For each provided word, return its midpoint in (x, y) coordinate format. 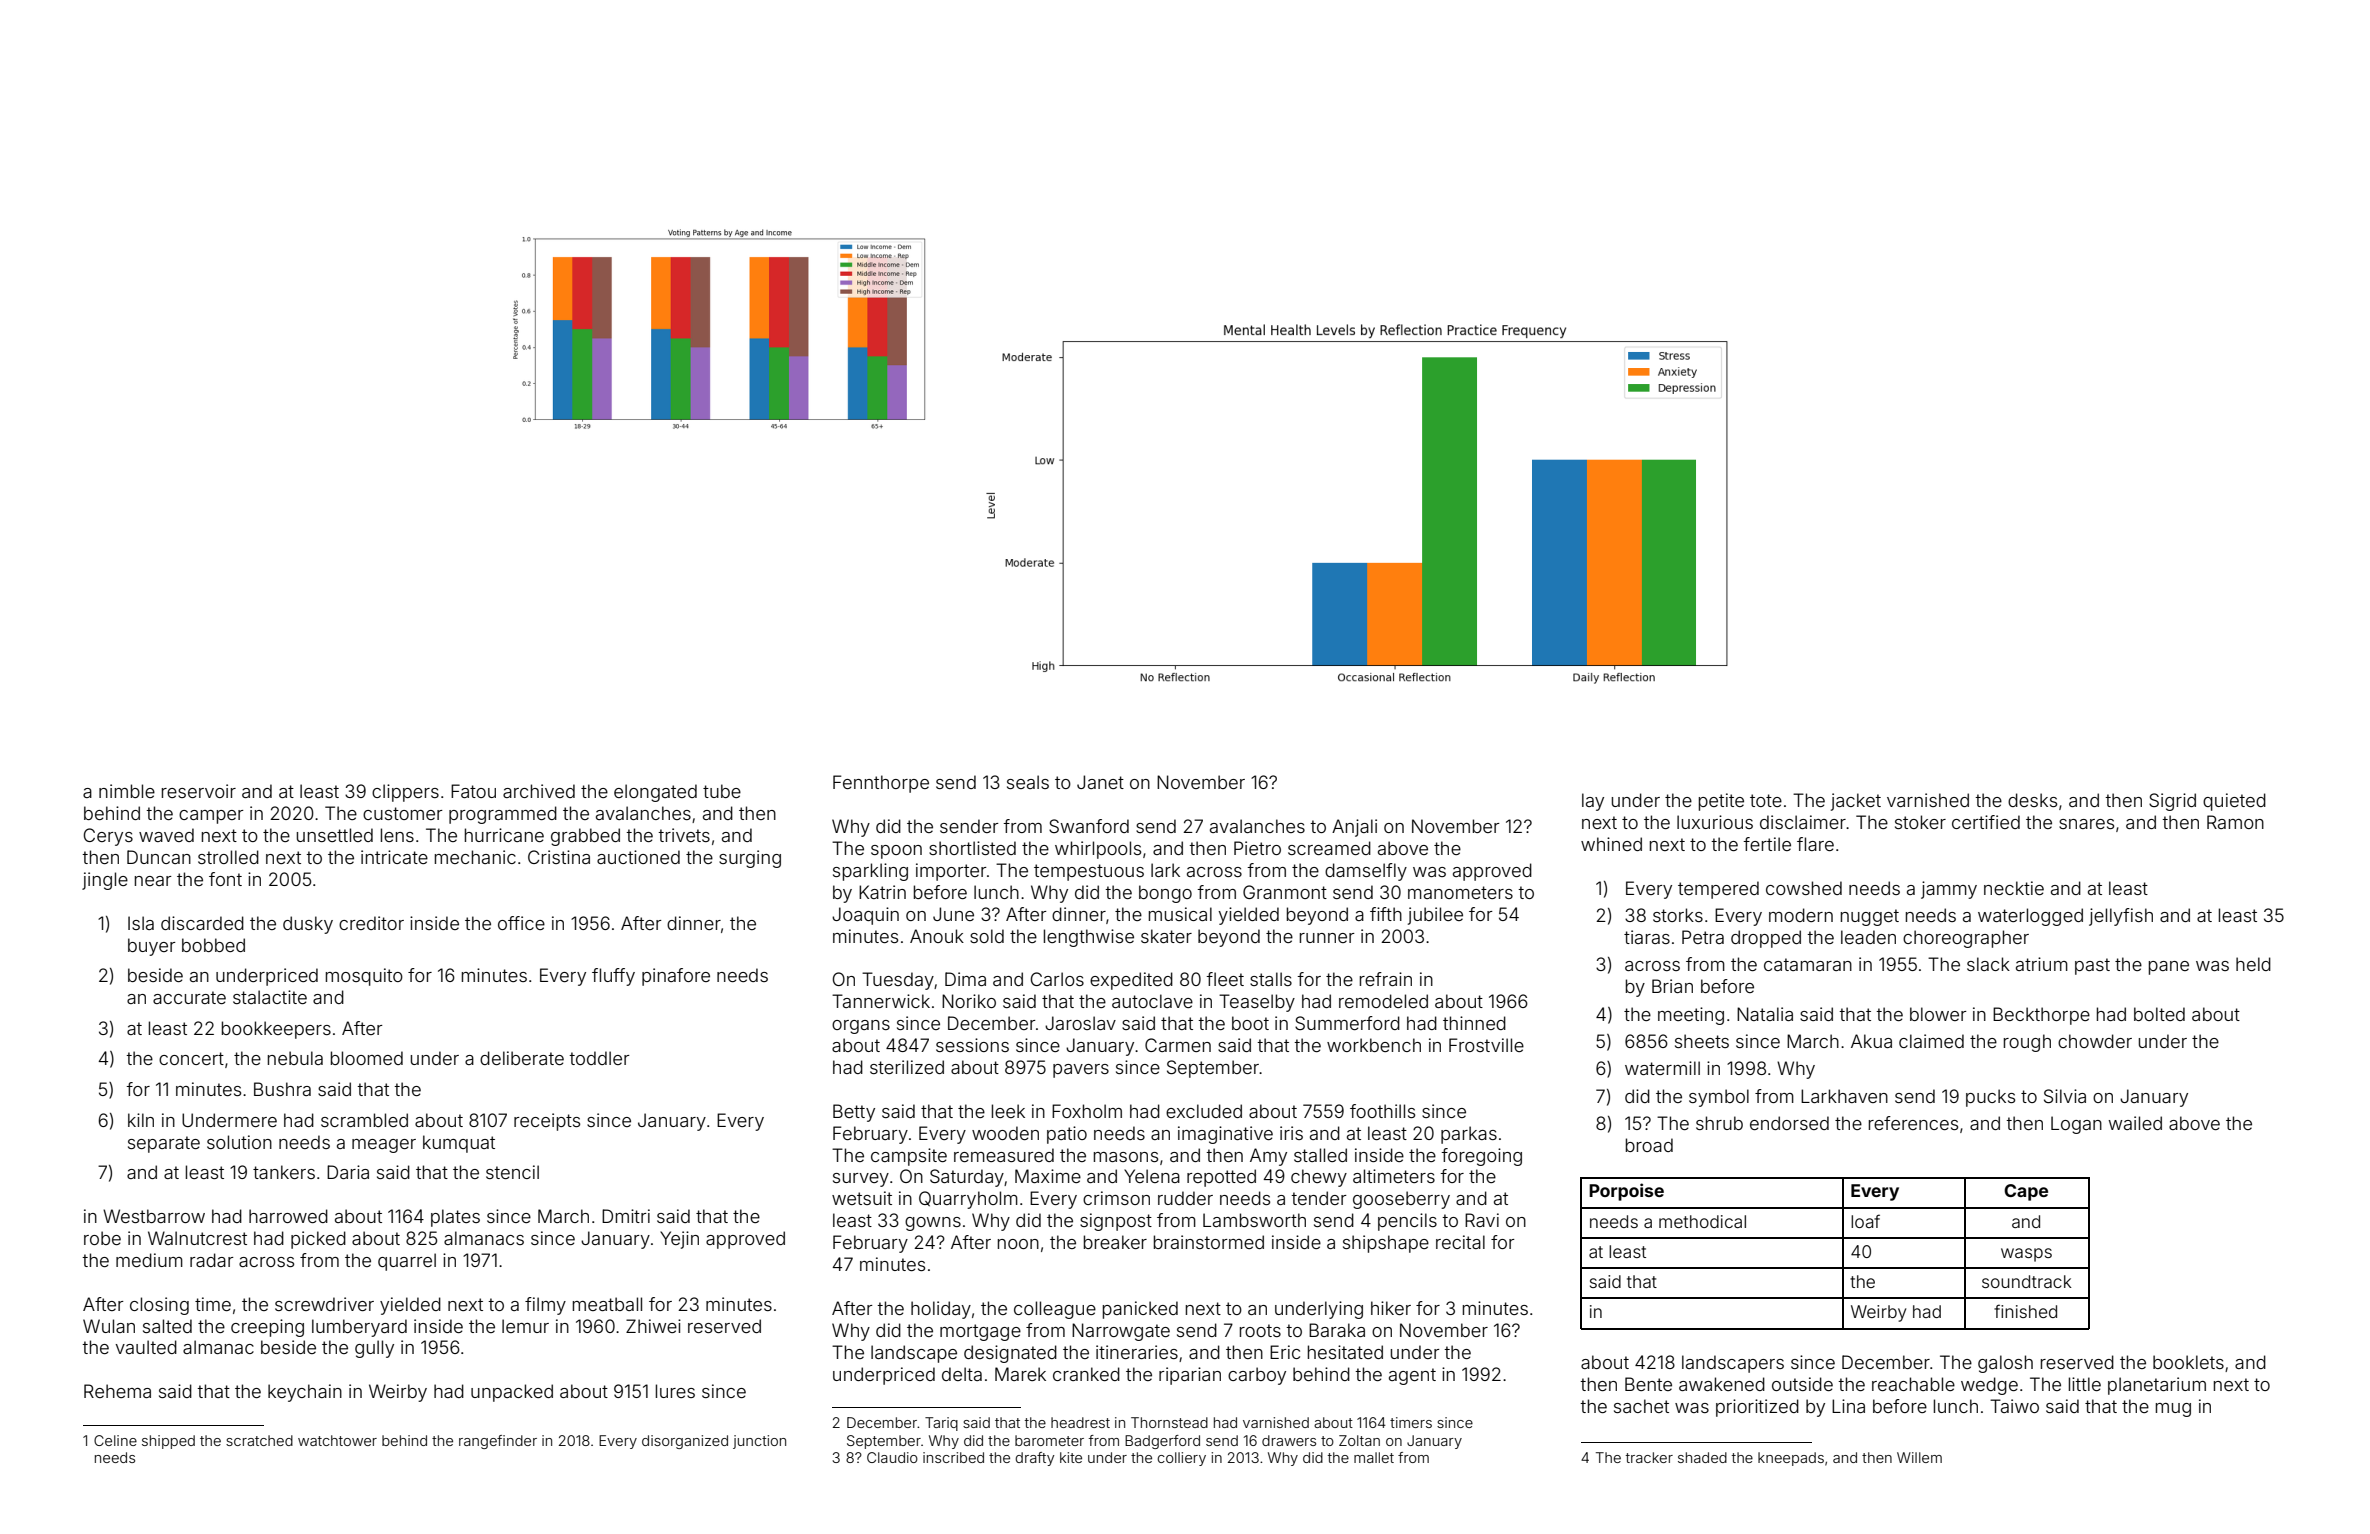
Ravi (1482, 1220)
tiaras (1647, 937)
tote (1766, 800)
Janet (1100, 782)
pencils (1407, 1222)
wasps (2026, 1255)
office (521, 923)
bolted (2159, 1014)
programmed (503, 815)
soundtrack (2027, 1281)
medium (149, 1260)
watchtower (337, 1440)
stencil (512, 1172)
